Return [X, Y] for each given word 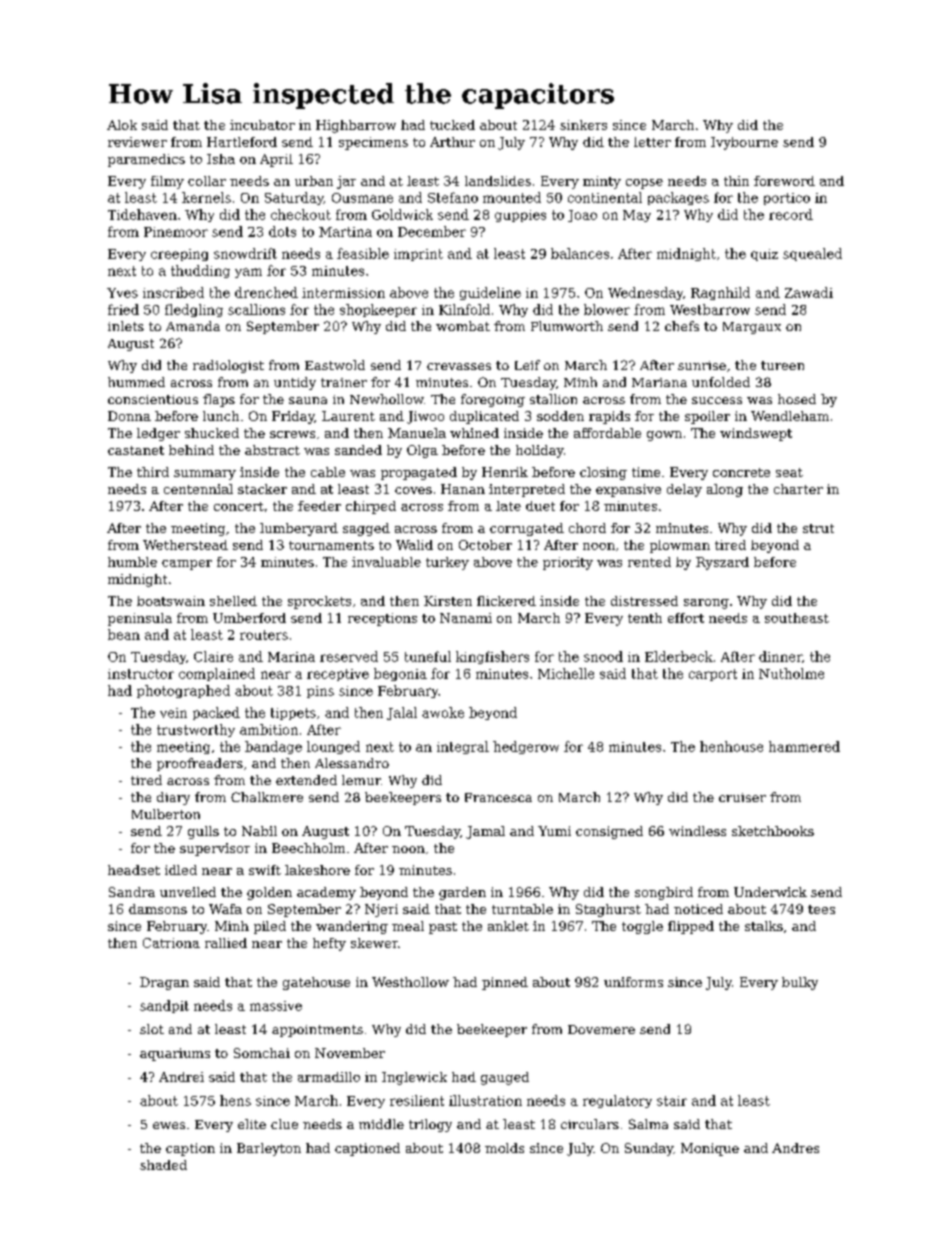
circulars [590, 1124]
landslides [498, 181]
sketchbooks [773, 831]
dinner [780, 656]
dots [282, 231]
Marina [291, 657]
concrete [741, 472]
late [508, 506]
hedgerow [526, 747]
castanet [136, 450]
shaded [163, 1165]
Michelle [566, 673]
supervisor [215, 849]
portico [787, 199]
